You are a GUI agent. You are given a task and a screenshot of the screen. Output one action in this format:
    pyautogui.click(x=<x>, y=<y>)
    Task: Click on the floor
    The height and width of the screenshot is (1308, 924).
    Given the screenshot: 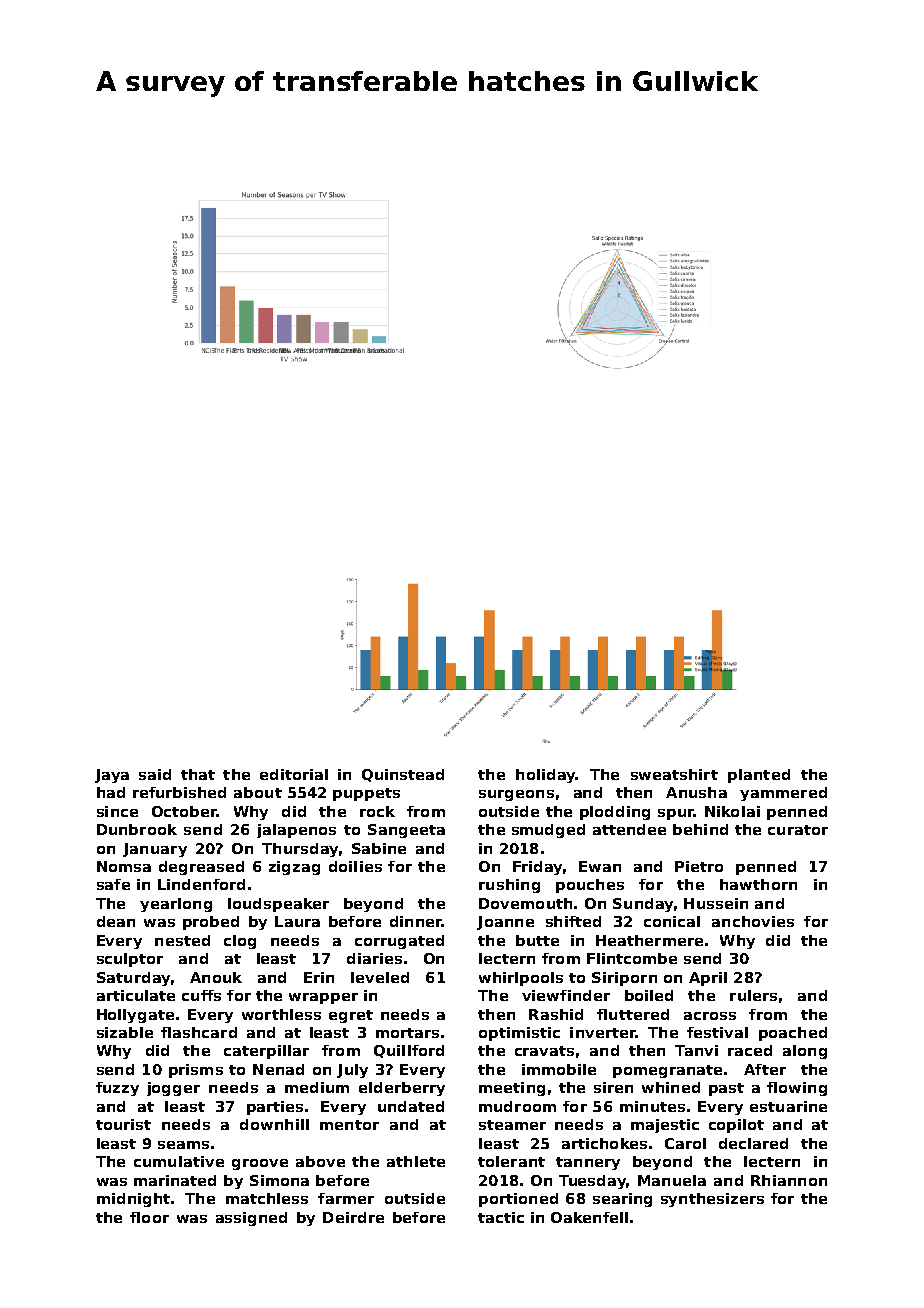 What is the action you would take?
    pyautogui.click(x=149, y=1217)
